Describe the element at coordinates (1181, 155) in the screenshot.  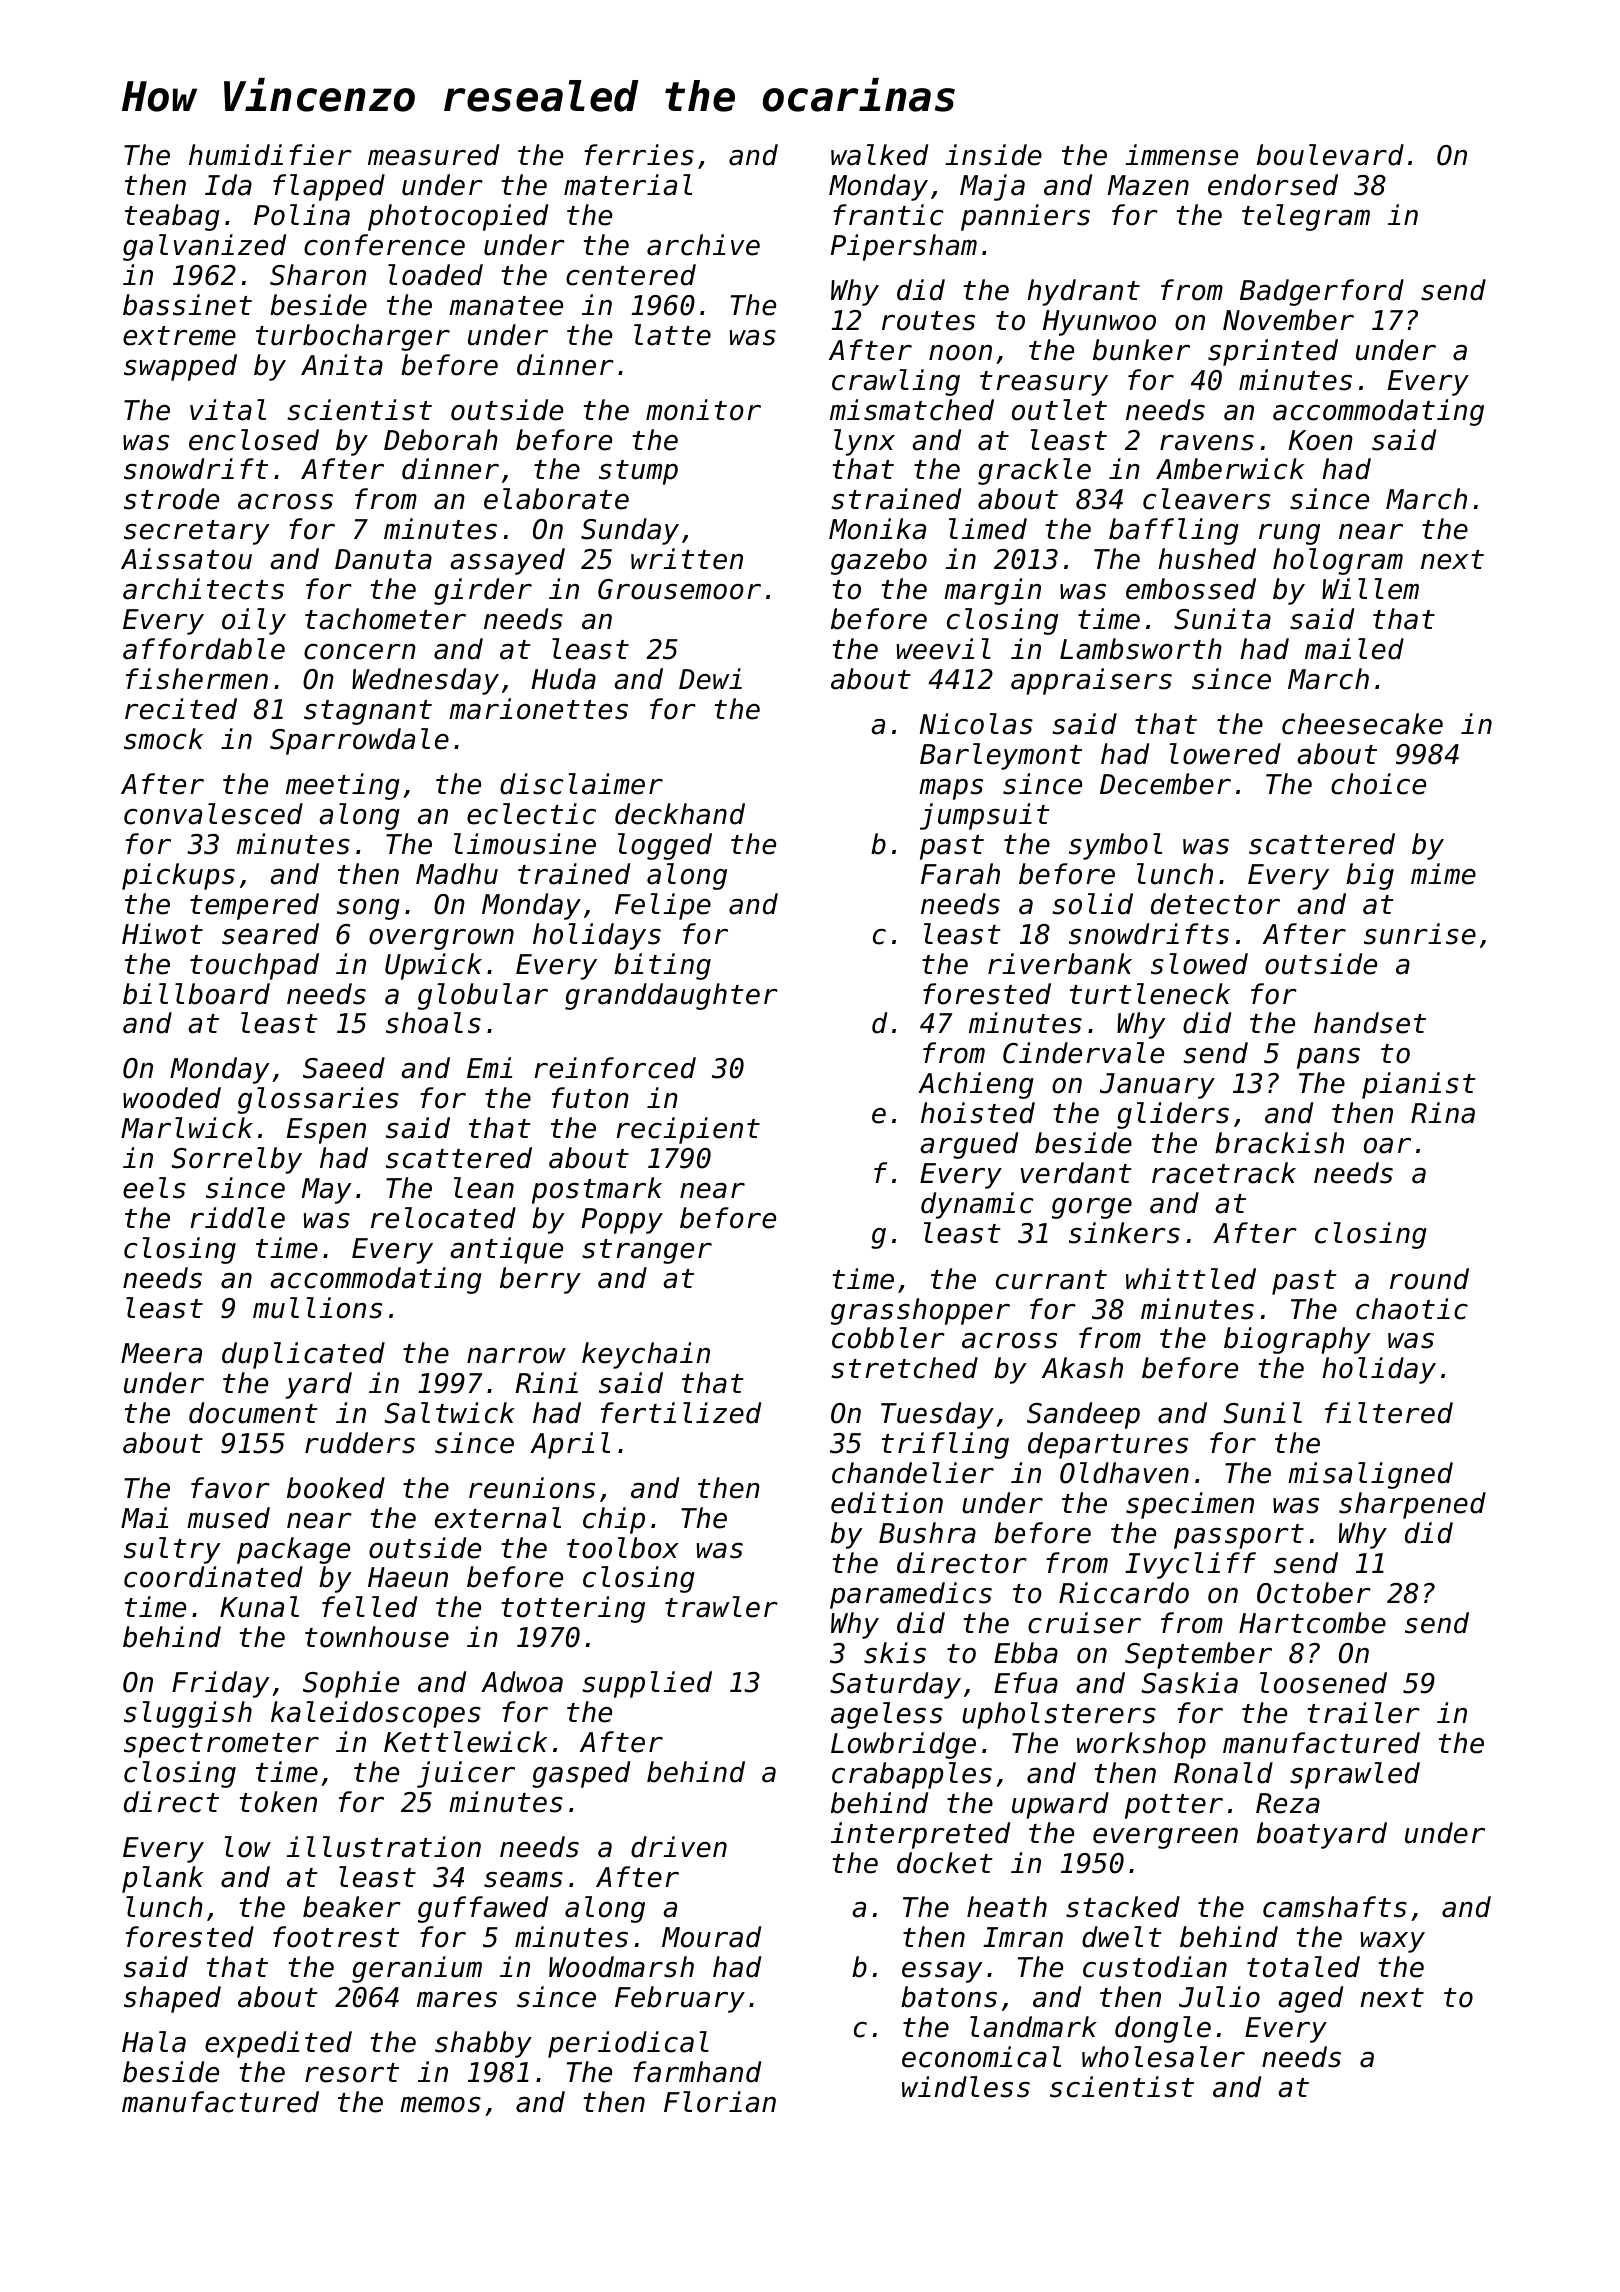
I see `immense` at that location.
